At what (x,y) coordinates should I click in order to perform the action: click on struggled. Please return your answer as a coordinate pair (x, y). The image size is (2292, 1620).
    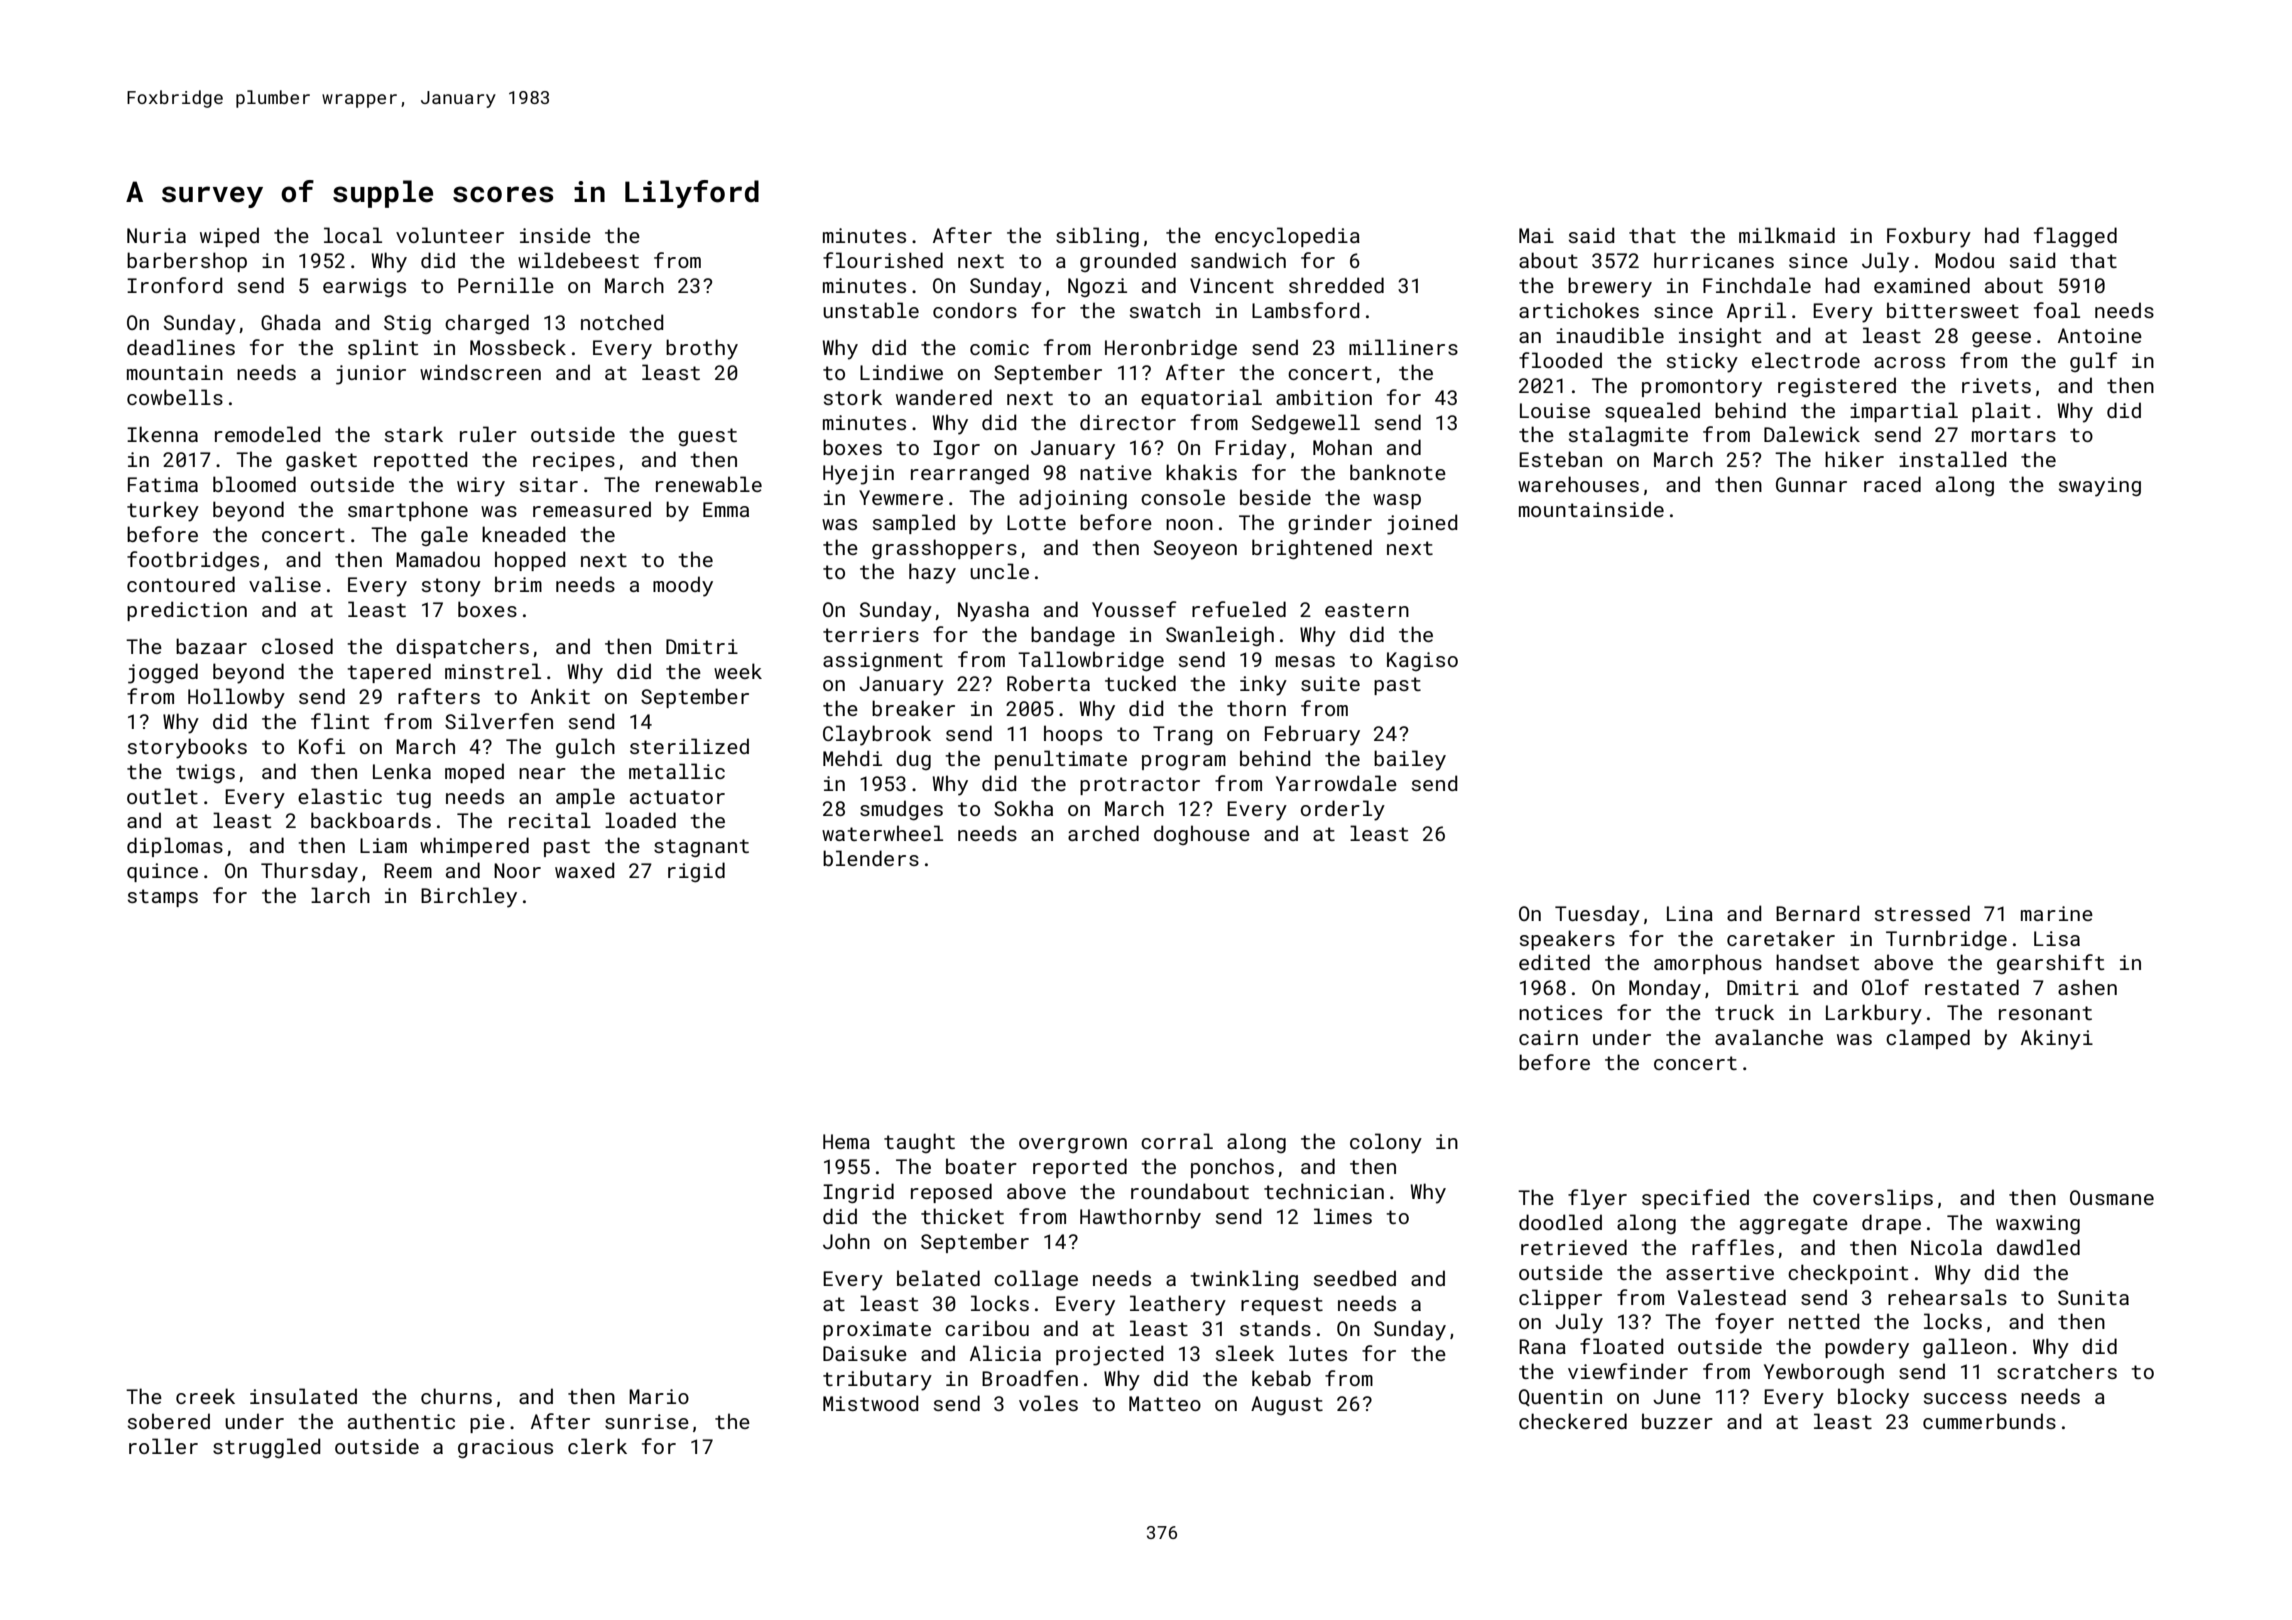
    Looking at the image, I should click on (267, 1448).
